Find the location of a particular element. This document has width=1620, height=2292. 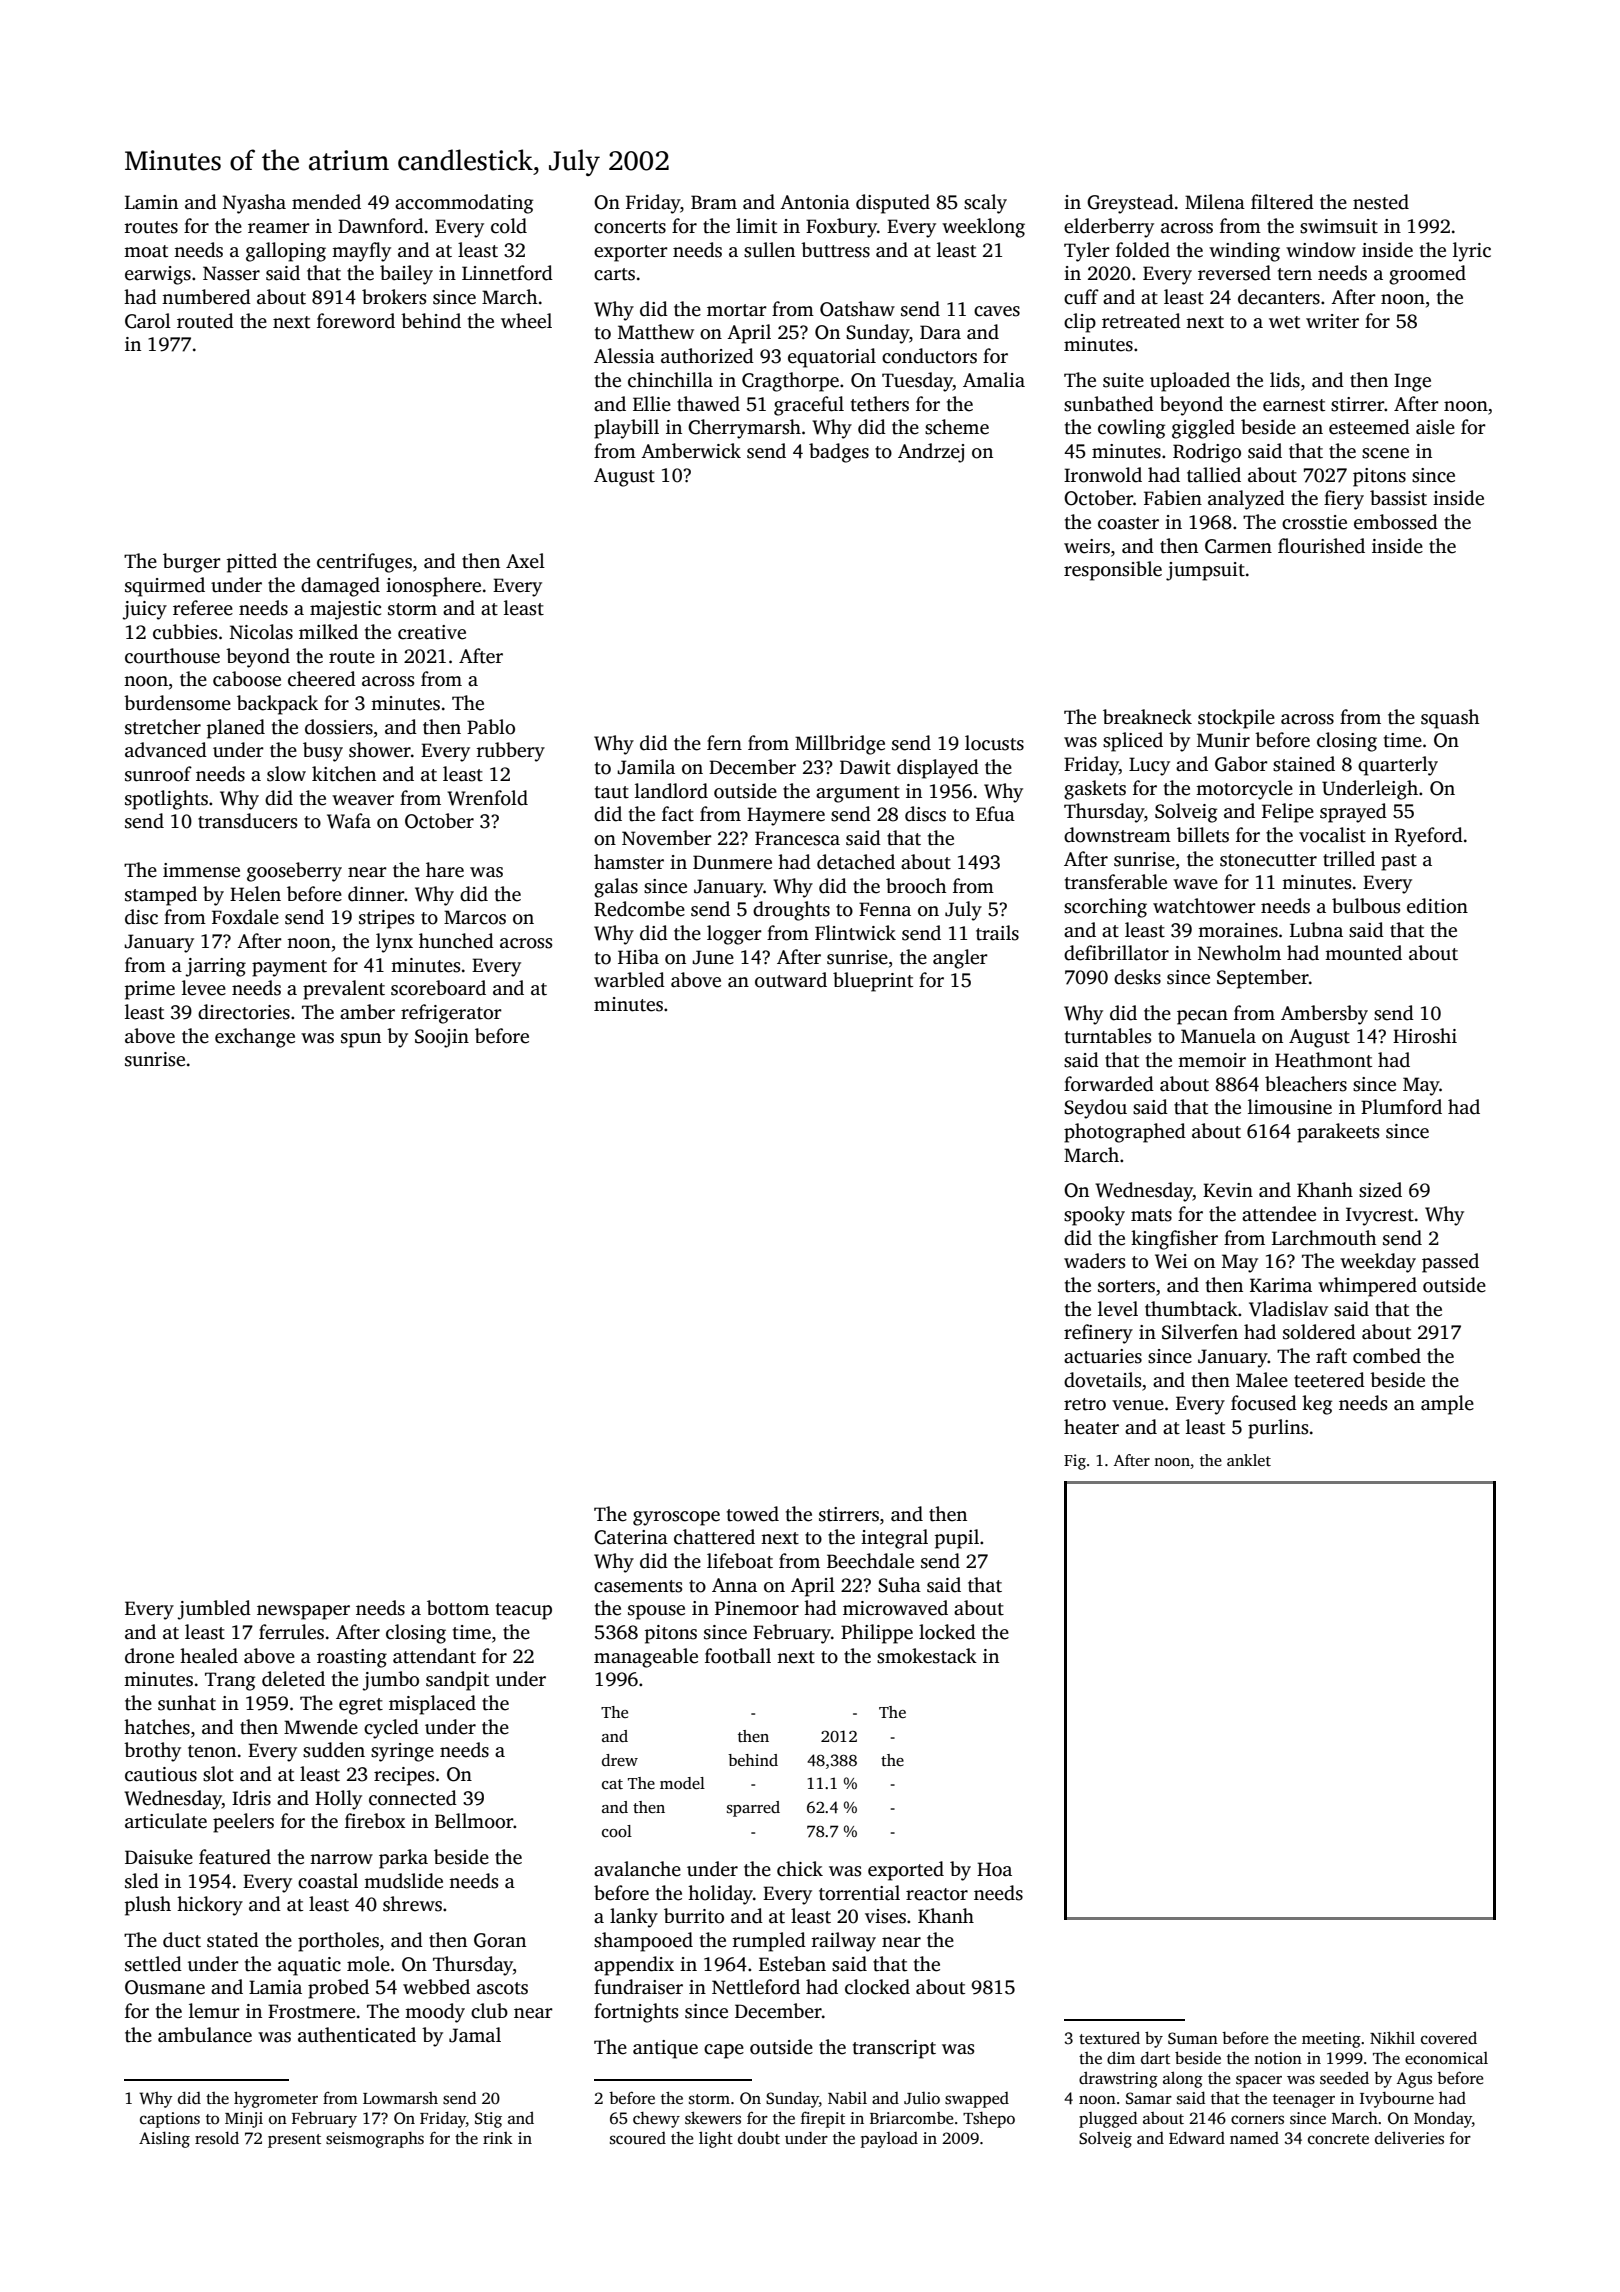

filtered is located at coordinates (1282, 202).
